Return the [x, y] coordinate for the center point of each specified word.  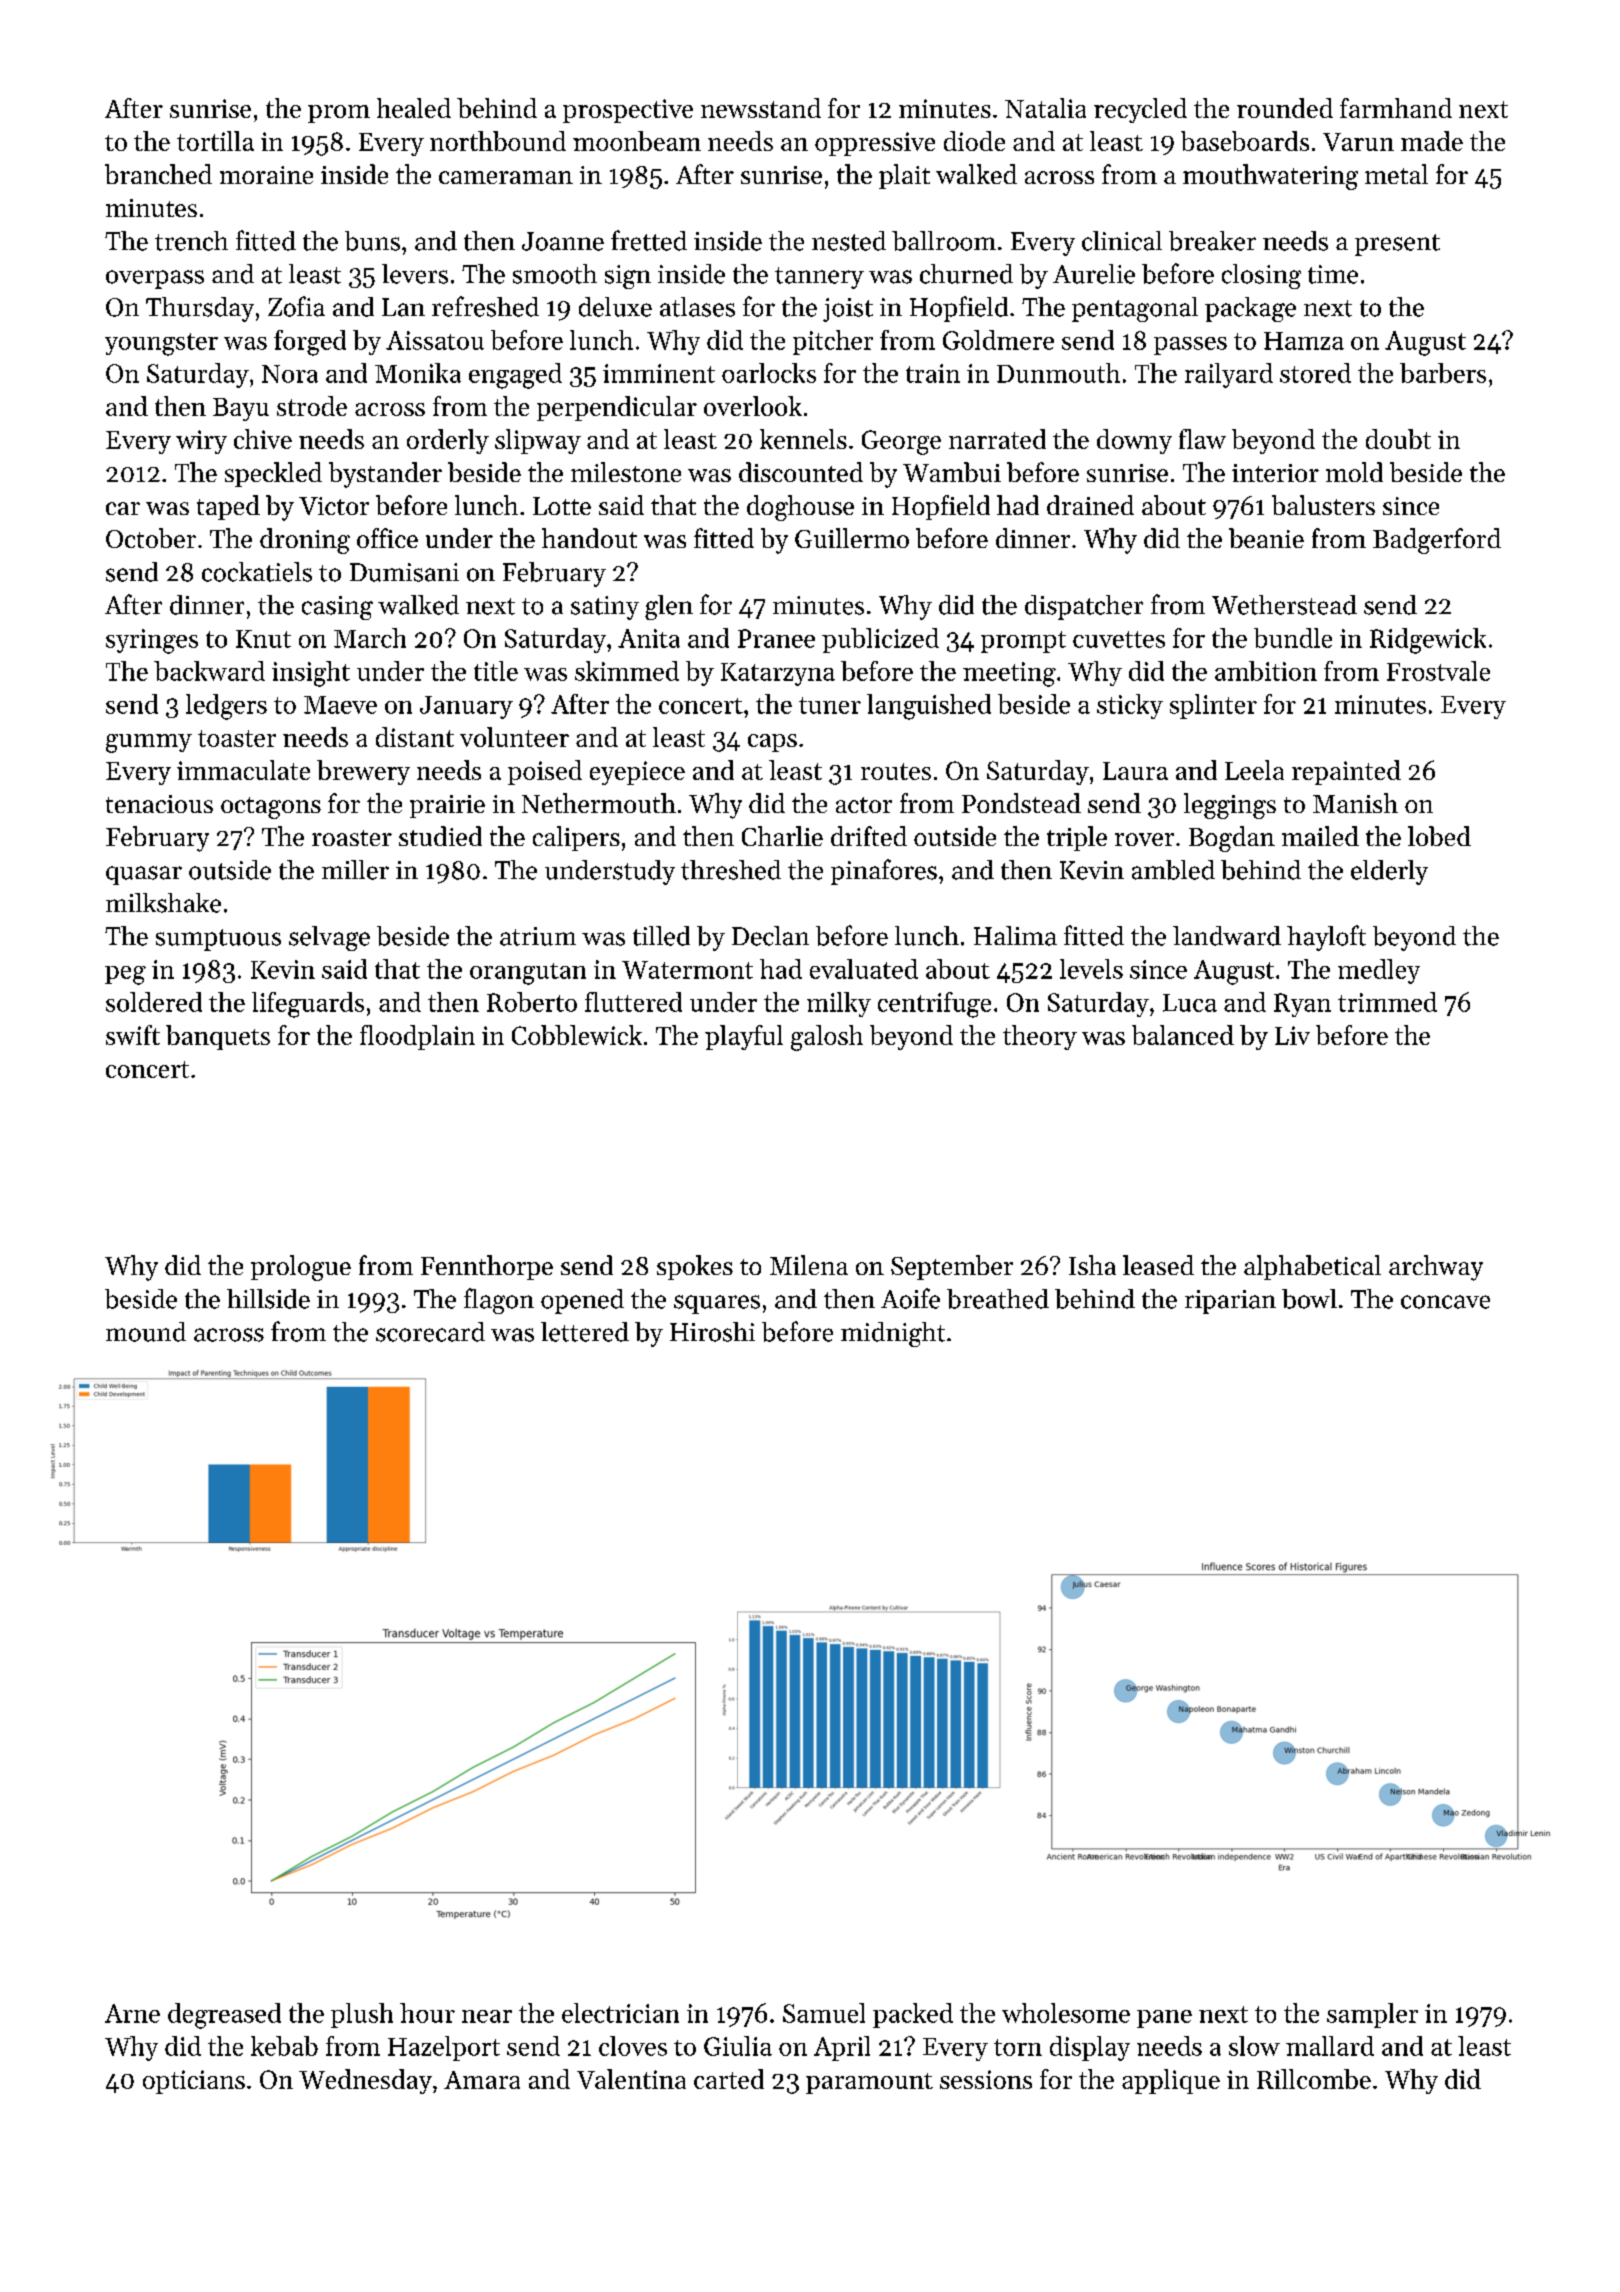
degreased [224, 2016]
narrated [997, 439]
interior [1275, 473]
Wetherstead [1284, 605]
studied [440, 836]
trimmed [1387, 1002]
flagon [499, 1301]
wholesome [1066, 2013]
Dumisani [404, 572]
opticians [194, 2082]
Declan [770, 936]
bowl [1309, 1299]
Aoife [910, 1298]
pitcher [833, 342]
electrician [620, 2013]
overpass [155, 279]
